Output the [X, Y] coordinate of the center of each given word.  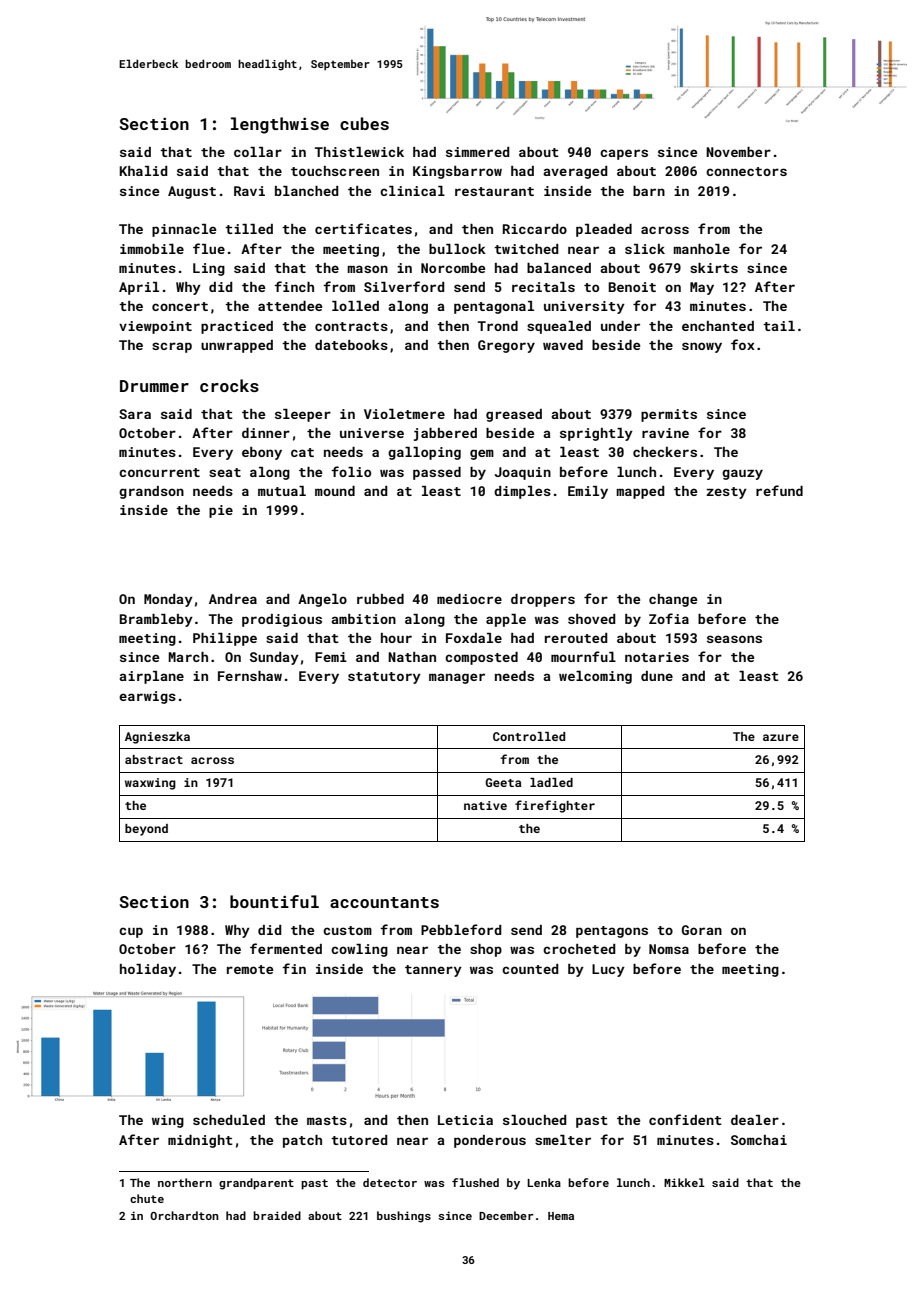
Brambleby [156, 620]
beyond [146, 830]
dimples [522, 492]
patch [302, 1141]
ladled [551, 782]
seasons [734, 639]
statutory [384, 678]
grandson [151, 492]
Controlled [529, 736]
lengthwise [280, 125]
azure [781, 737]
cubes [364, 123]
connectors [746, 171]
